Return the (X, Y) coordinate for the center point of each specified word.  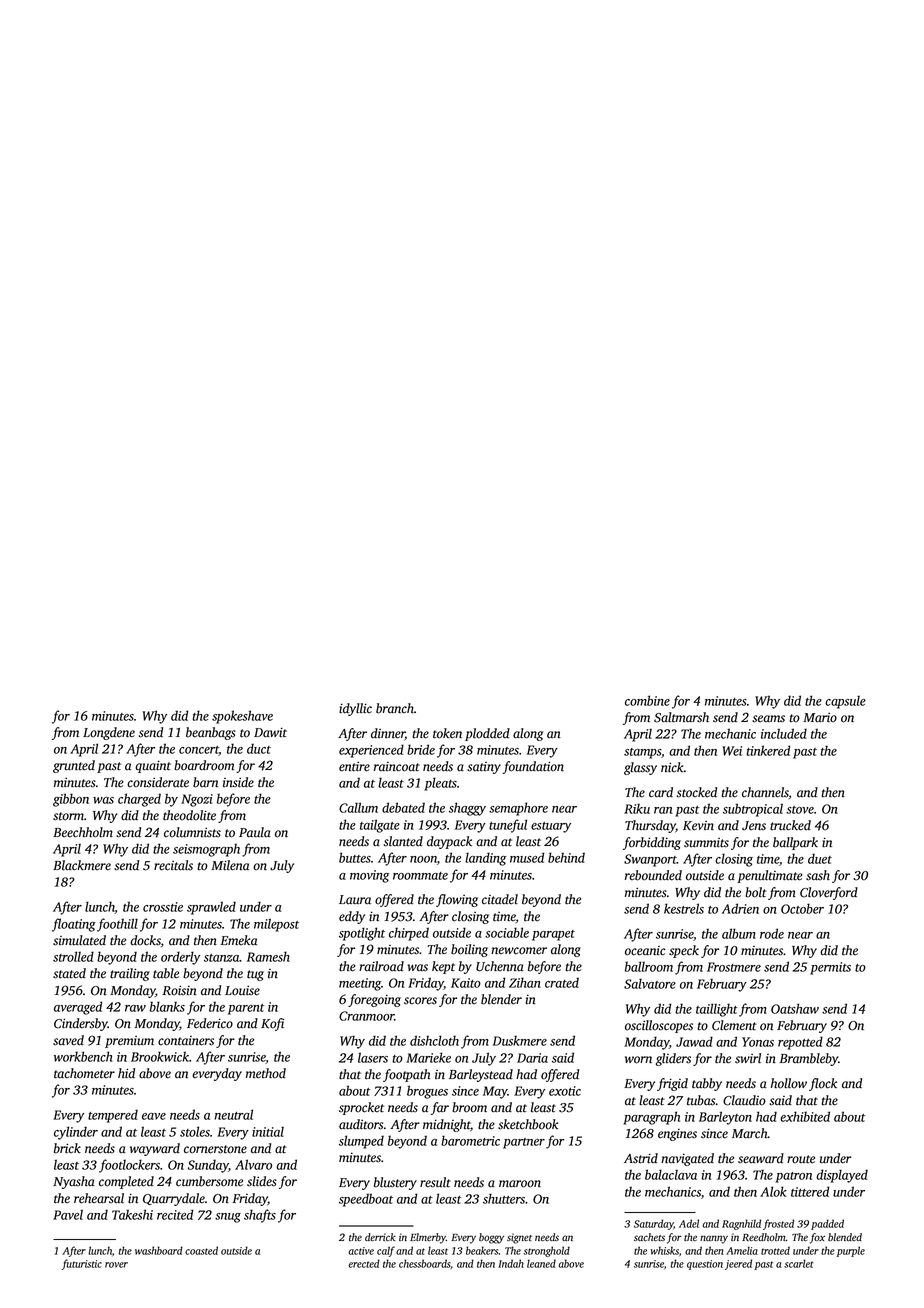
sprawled (211, 908)
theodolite (189, 815)
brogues (427, 1092)
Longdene (109, 733)
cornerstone (215, 1149)
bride (421, 749)
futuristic (81, 1264)
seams (768, 719)
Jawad (694, 1041)
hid (126, 1073)
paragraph (651, 1118)
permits (830, 968)
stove (800, 810)
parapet (553, 935)
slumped (361, 1142)
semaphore (518, 809)
